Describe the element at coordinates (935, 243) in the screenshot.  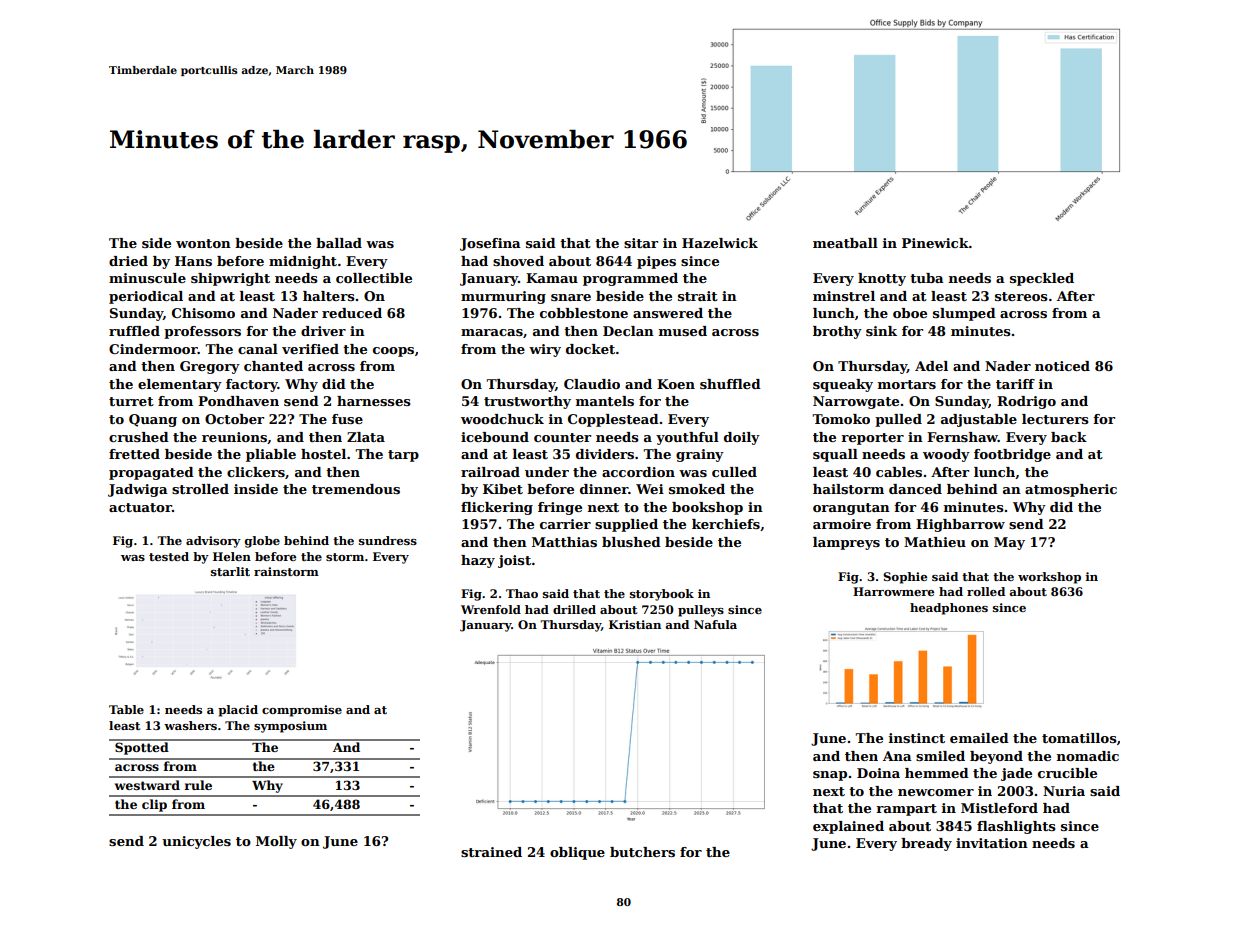
I see `Pinewick` at that location.
